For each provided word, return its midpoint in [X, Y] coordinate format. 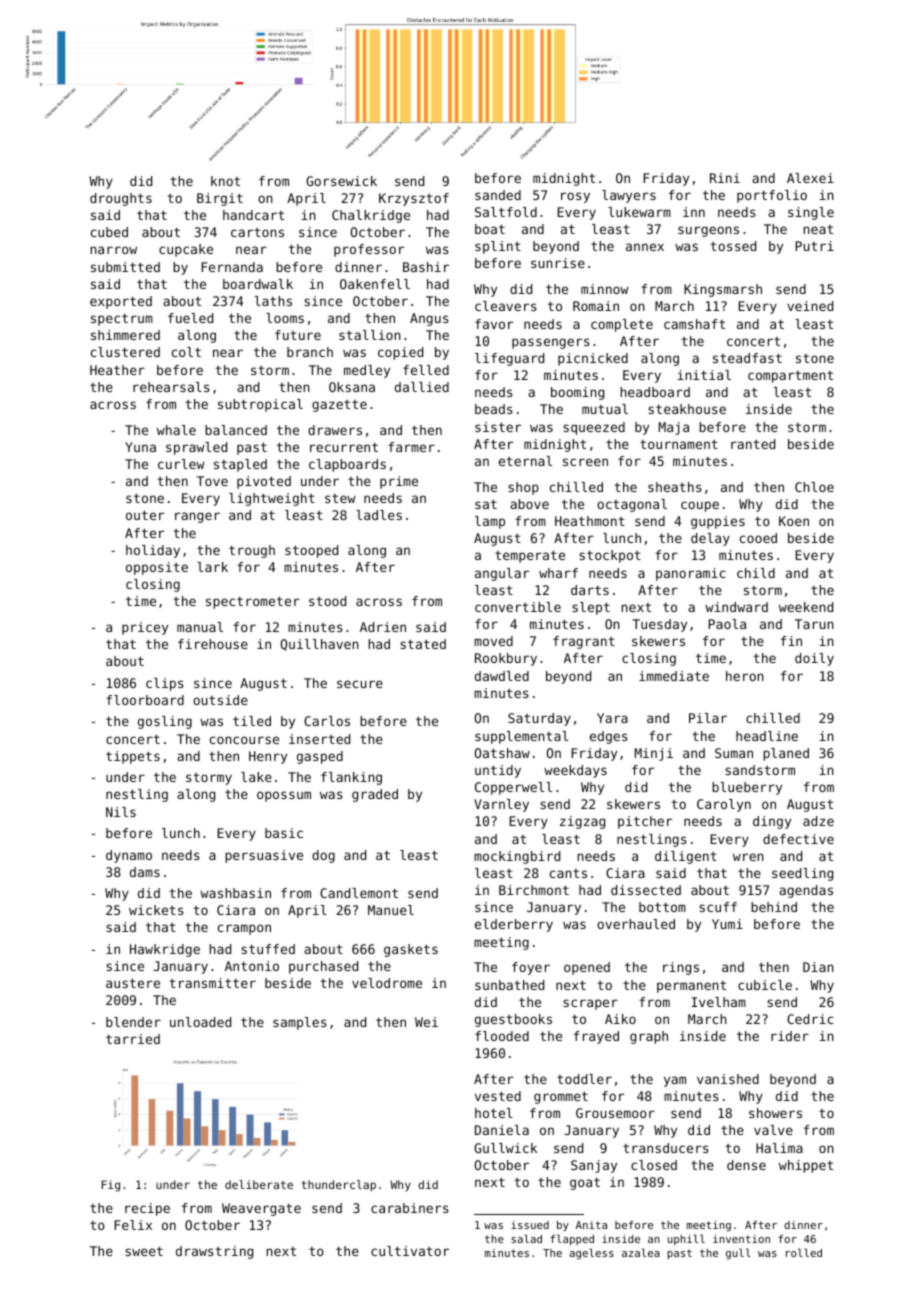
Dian [818, 967]
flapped [572, 1239]
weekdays [575, 771]
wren [748, 857]
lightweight [272, 499]
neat [818, 229]
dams [145, 872]
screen [585, 462]
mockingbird [517, 857]
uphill [686, 1239]
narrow [113, 250]
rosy [575, 197]
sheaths [675, 487]
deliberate [259, 1184]
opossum [284, 796]
